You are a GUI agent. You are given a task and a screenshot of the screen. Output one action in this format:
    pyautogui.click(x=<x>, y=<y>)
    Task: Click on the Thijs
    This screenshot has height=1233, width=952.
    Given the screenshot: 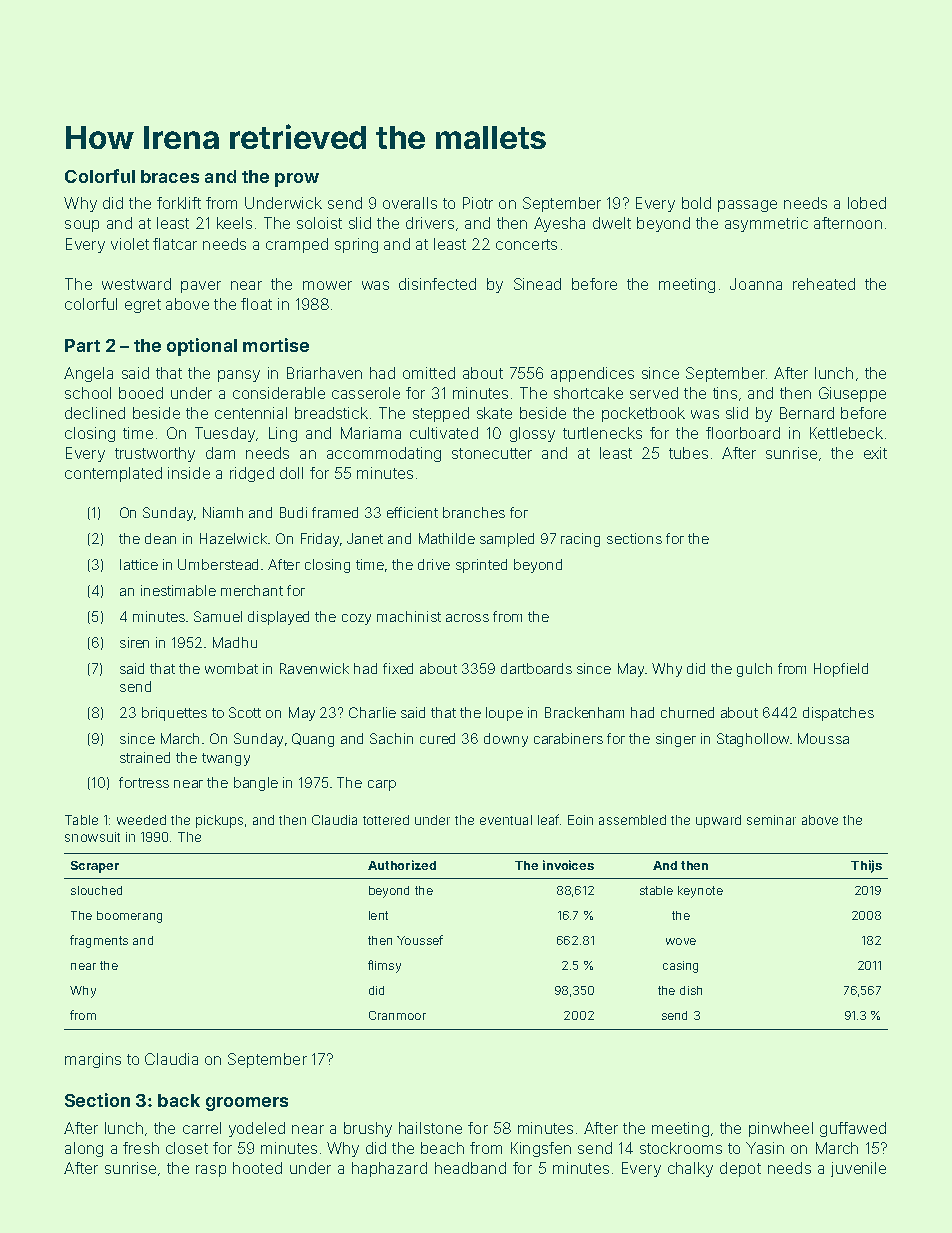 What is the action you would take?
    pyautogui.click(x=866, y=866)
